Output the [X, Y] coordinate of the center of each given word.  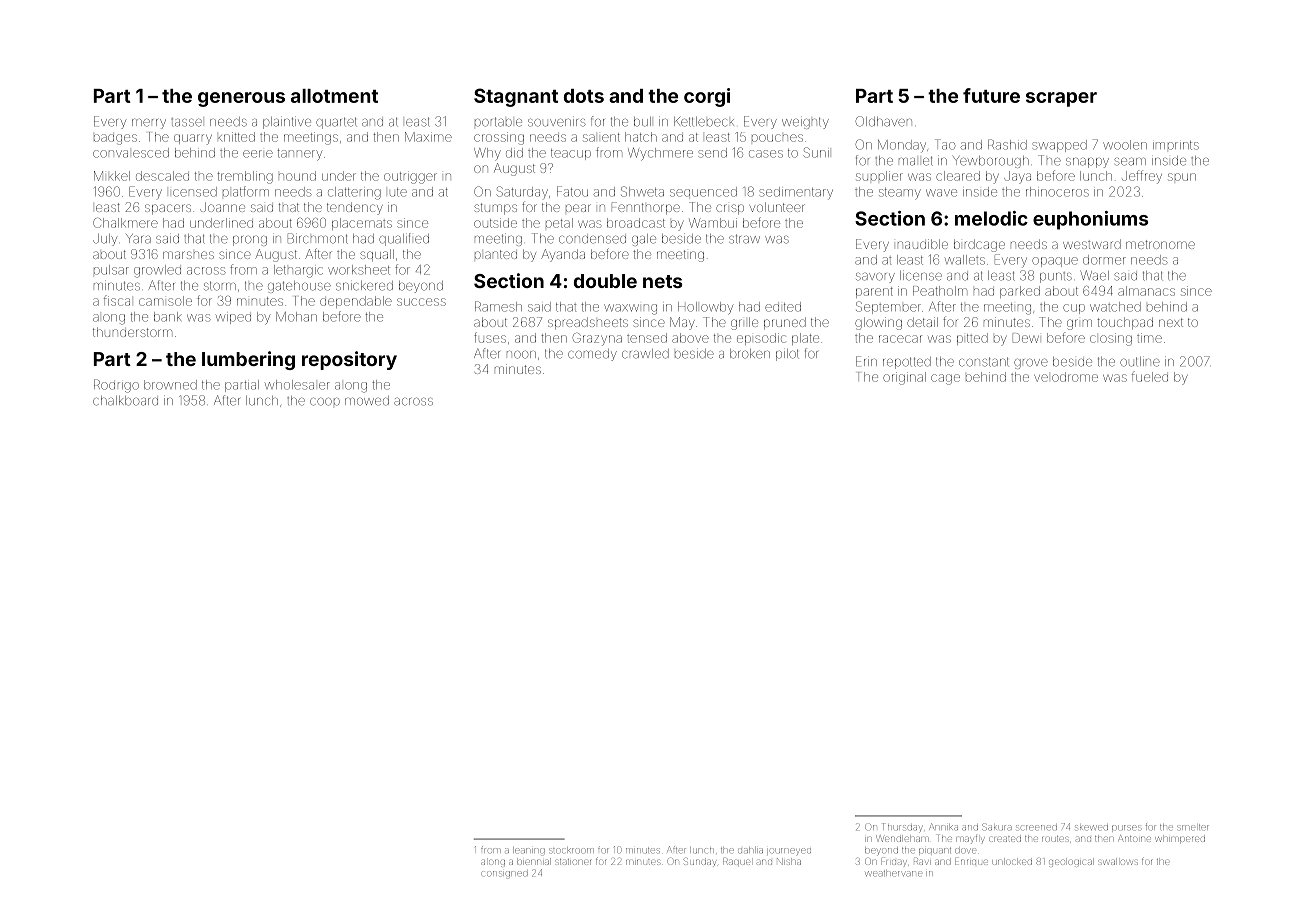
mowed [367, 401]
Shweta [642, 191]
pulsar [111, 270]
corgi [707, 97]
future [991, 95]
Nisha [789, 861]
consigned [505, 874]
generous [241, 99]
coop [325, 401]
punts [1056, 277]
